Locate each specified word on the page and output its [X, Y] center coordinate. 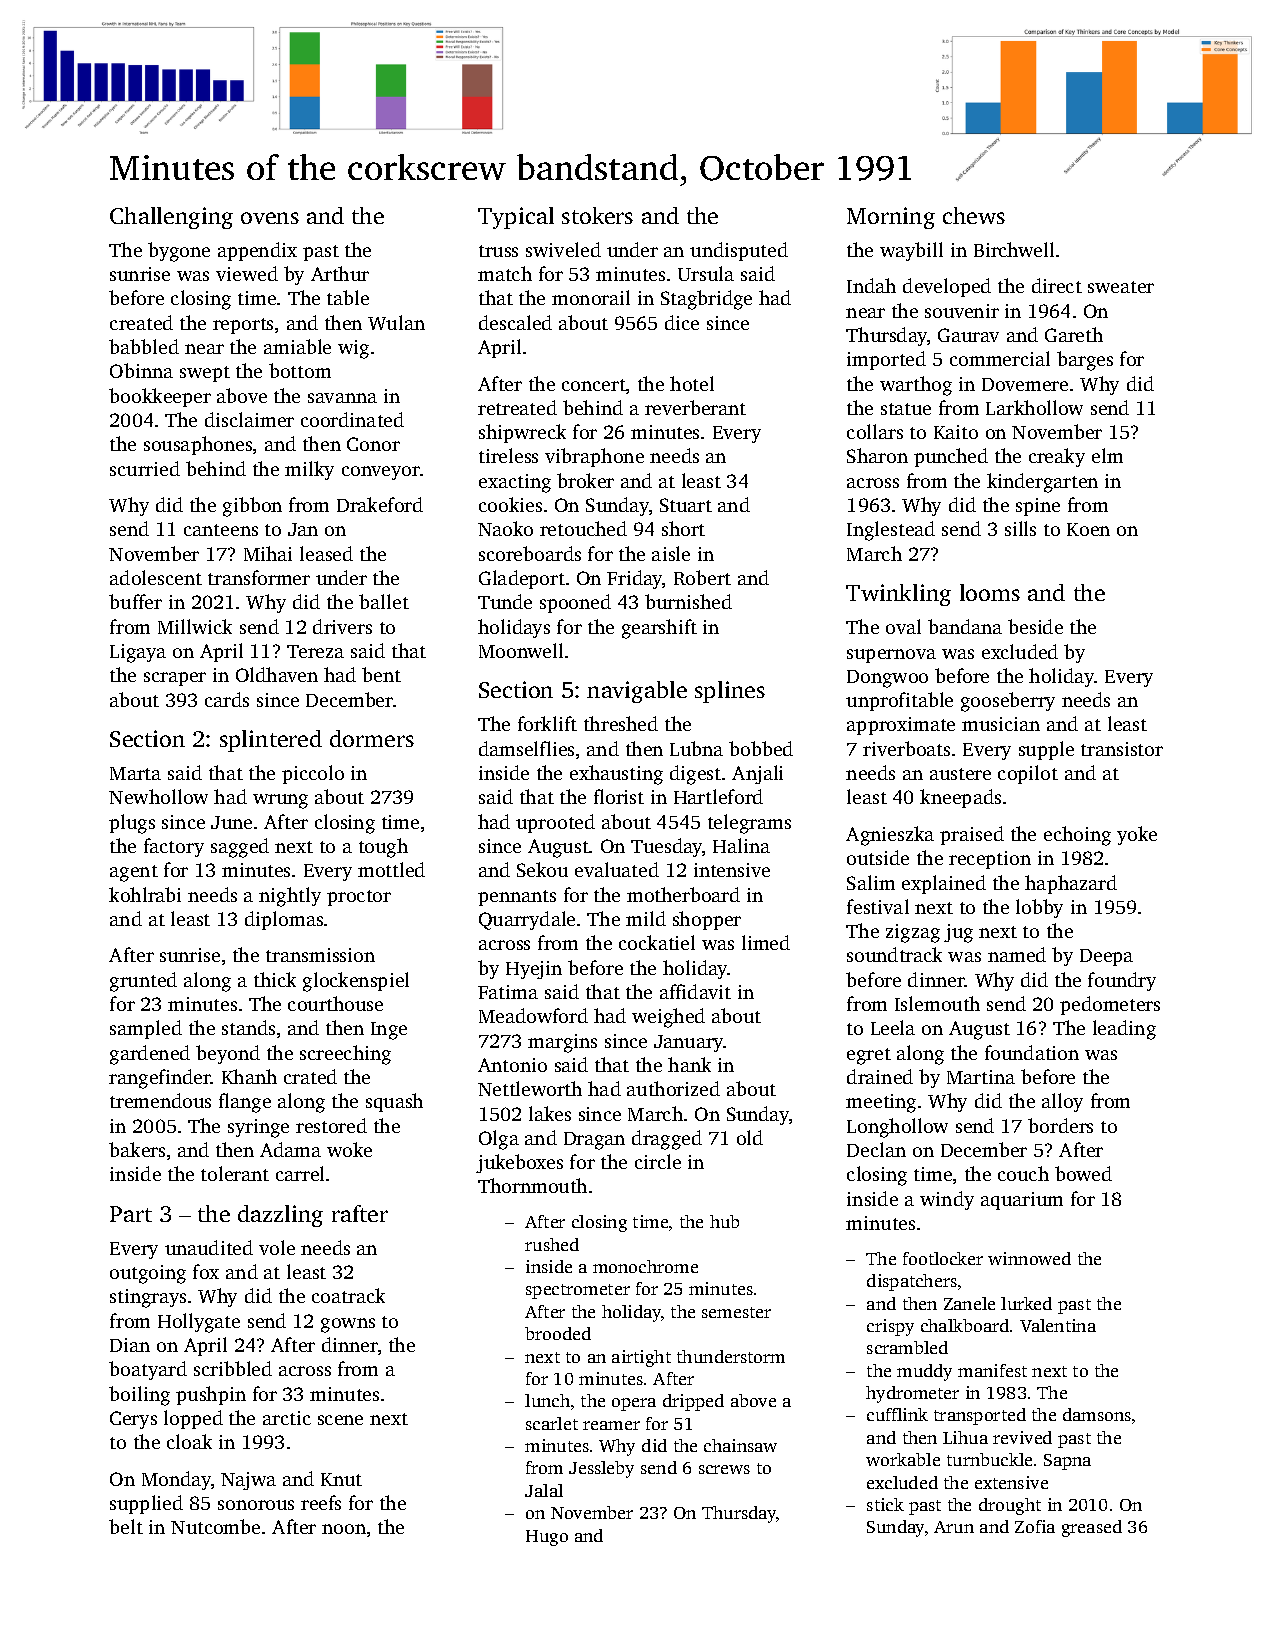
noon [344, 1529]
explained [944, 884]
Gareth [1074, 334]
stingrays [148, 1298]
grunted [143, 982]
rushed [552, 1244]
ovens [270, 218]
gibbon [252, 507]
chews [974, 215]
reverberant [695, 407]
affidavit [695, 991]
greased [1092, 1528]
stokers [597, 215]
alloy [1062, 1102]
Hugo [547, 1538]
